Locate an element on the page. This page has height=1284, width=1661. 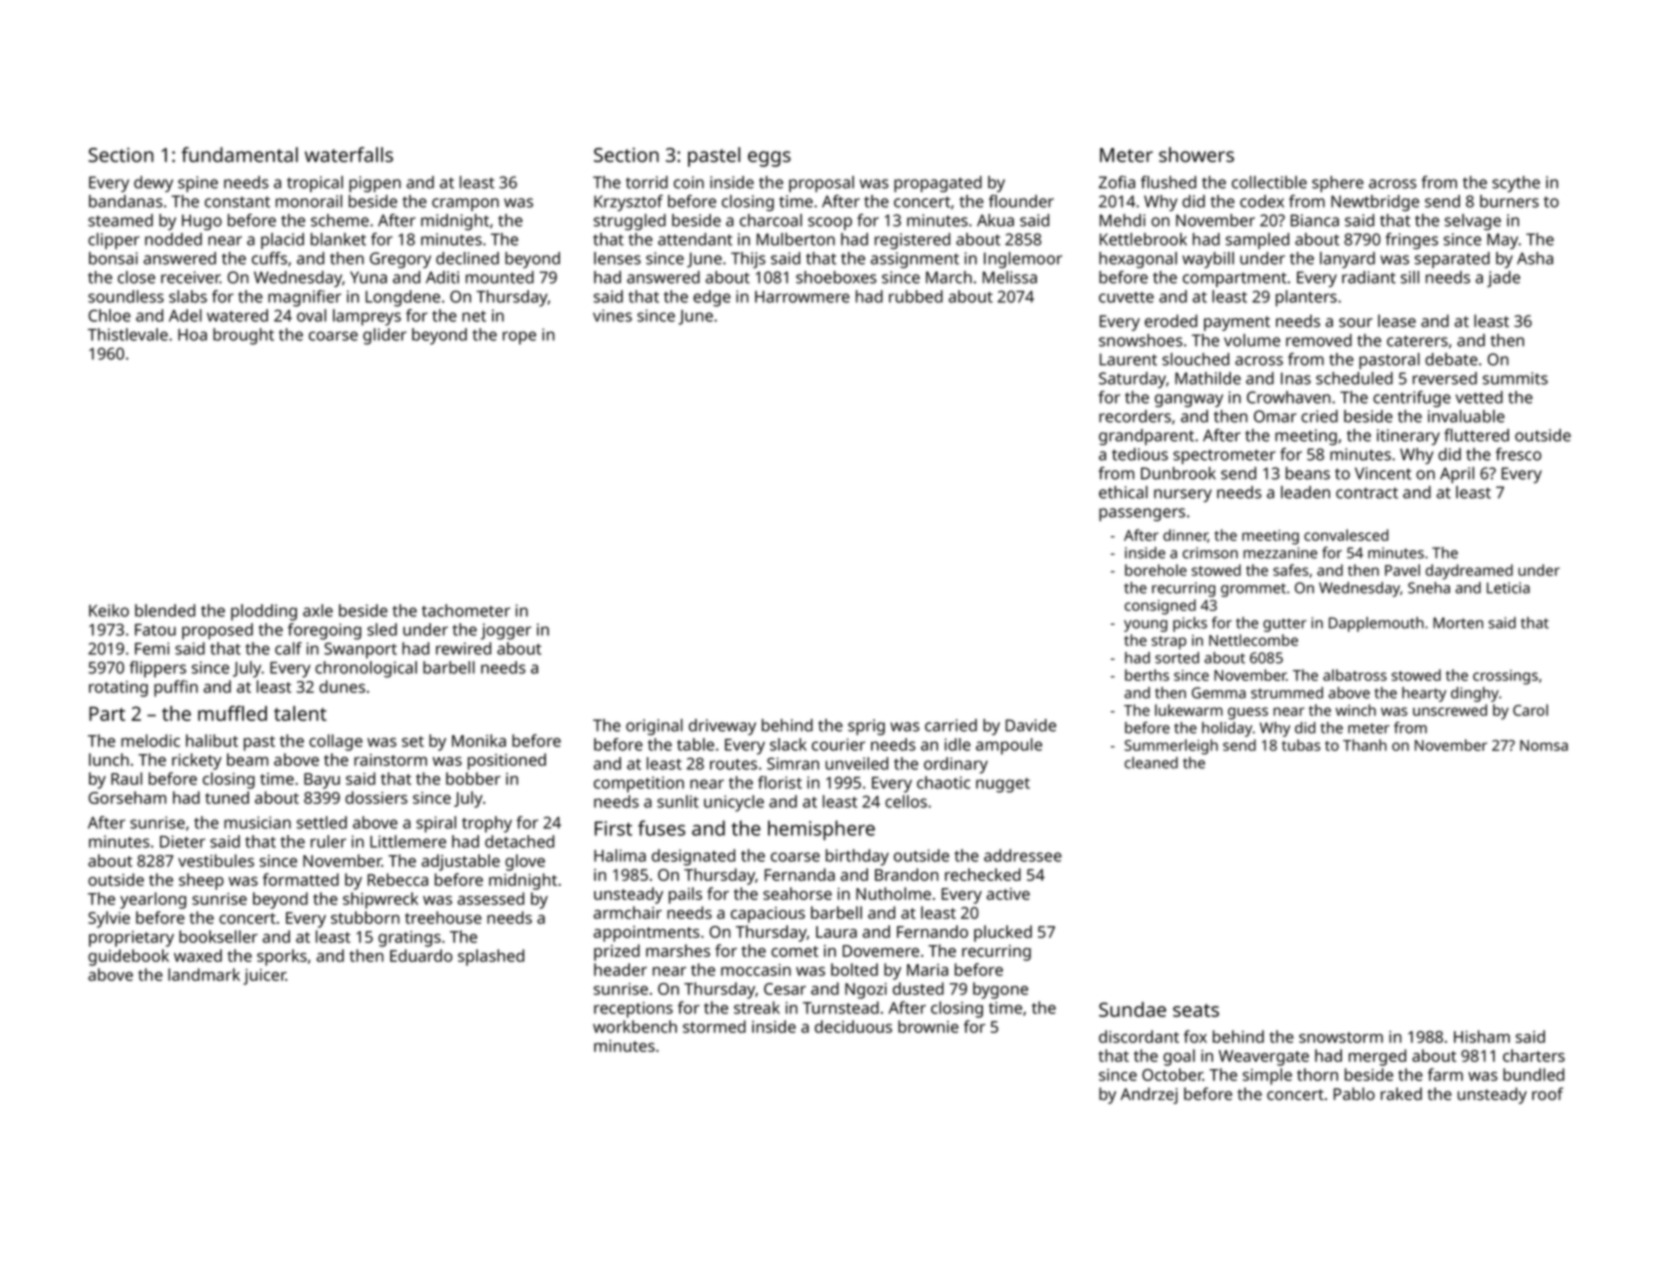
guidebook is located at coordinates (128, 957).
